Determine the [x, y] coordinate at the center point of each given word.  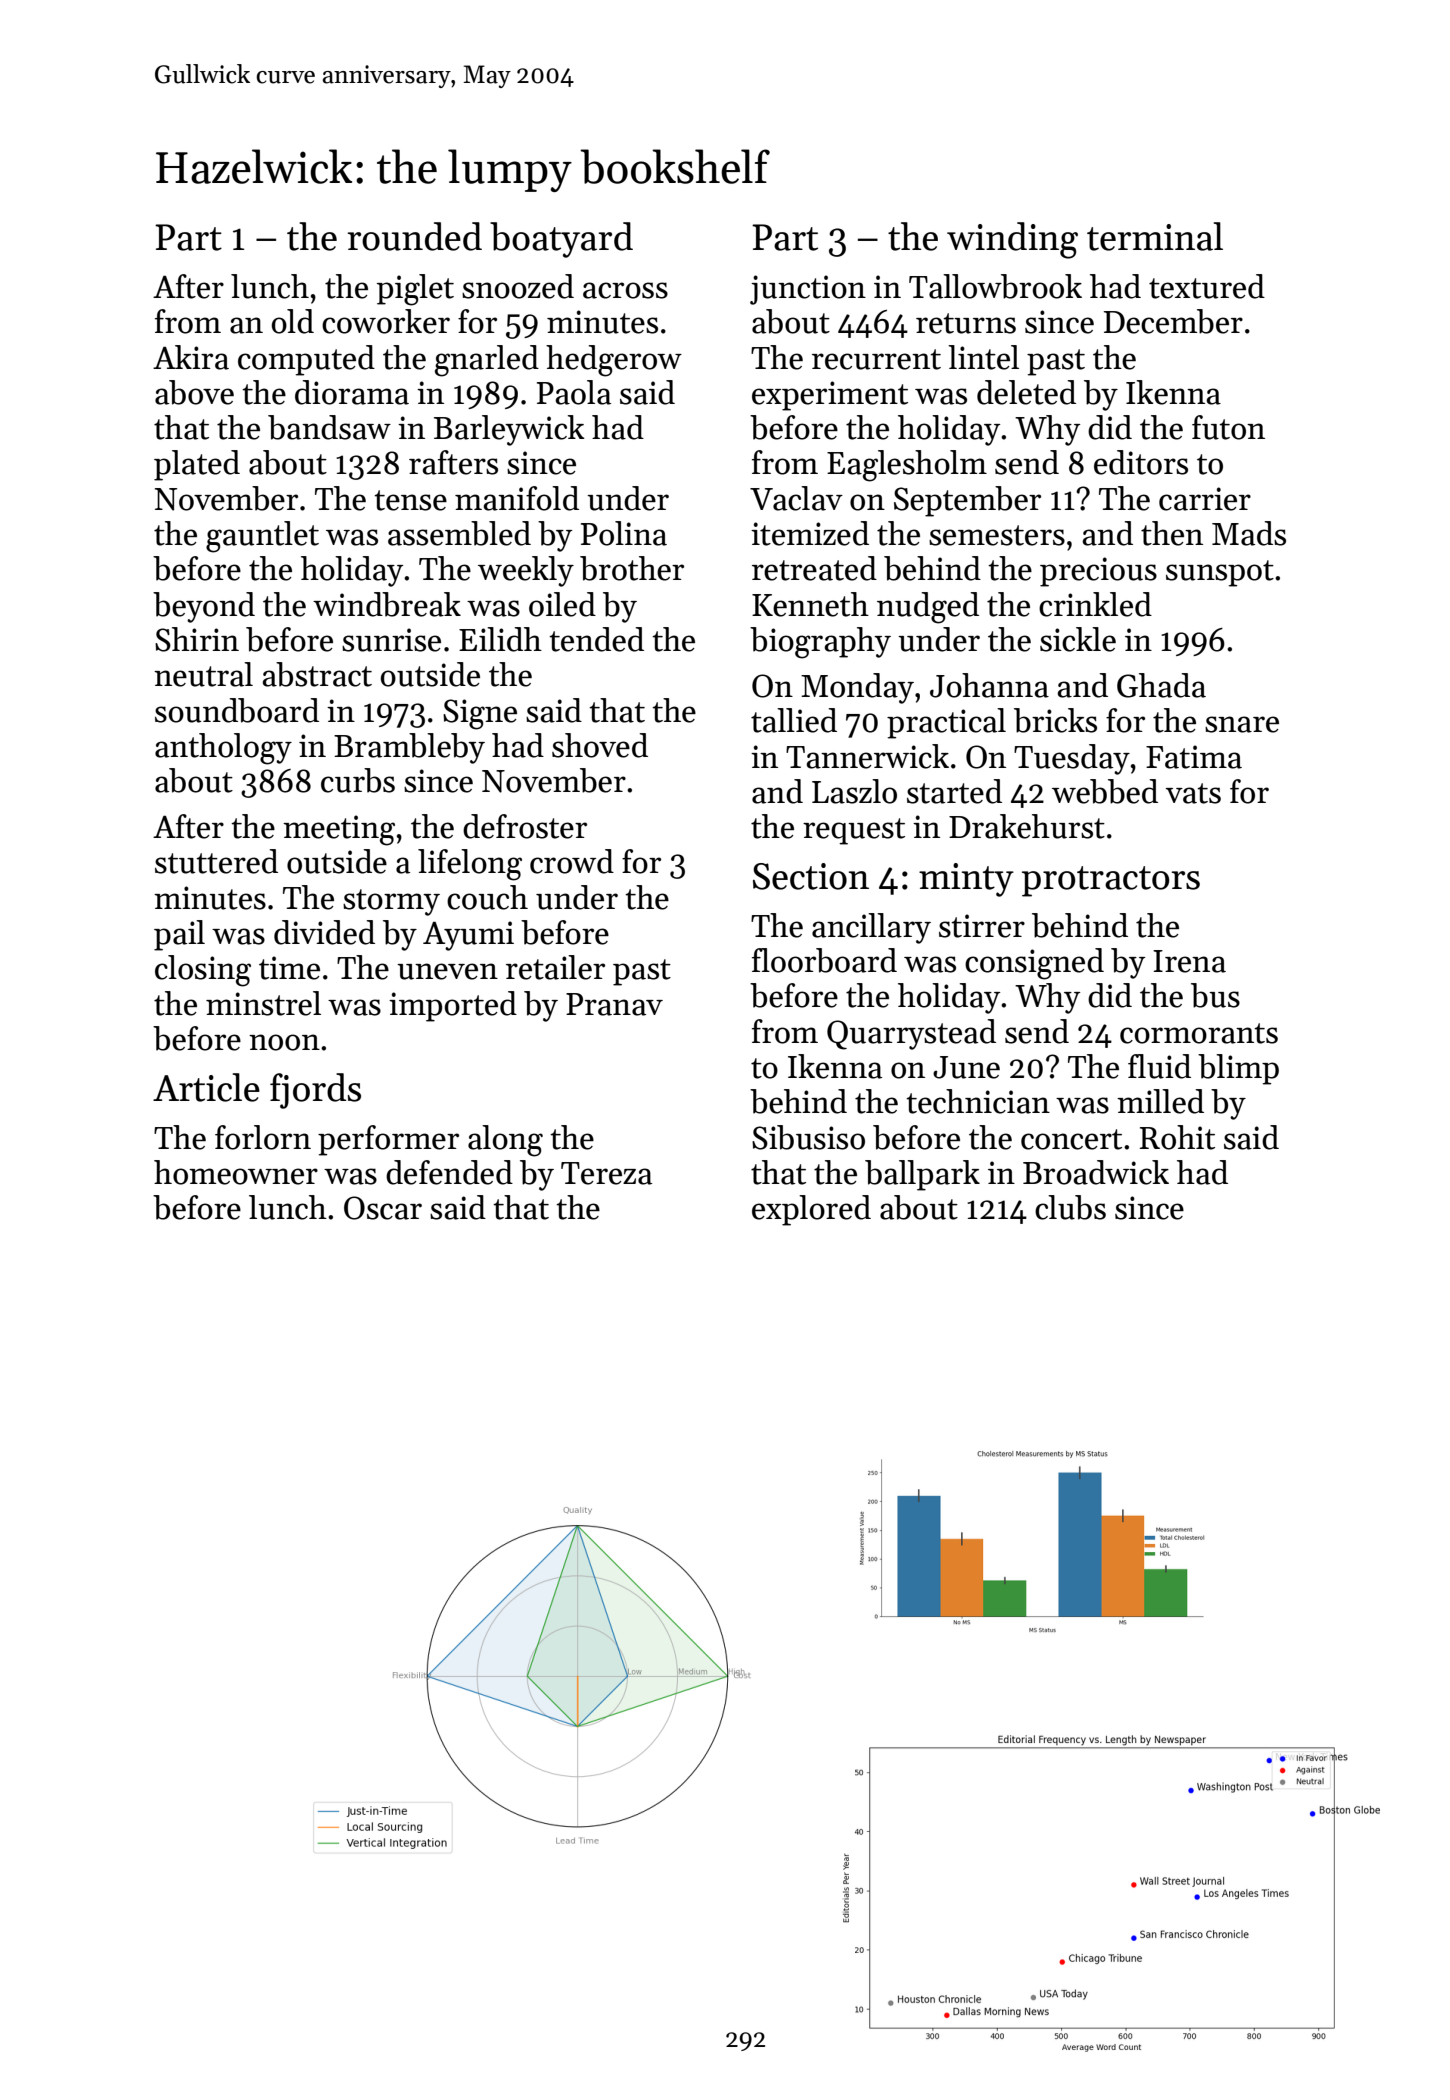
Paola [574, 392]
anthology [223, 749]
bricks [1055, 720]
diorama [352, 392]
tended [596, 639]
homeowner [236, 1172]
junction [808, 290]
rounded [415, 236]
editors [1141, 462]
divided [324, 932]
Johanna [989, 685]
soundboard [237, 710]
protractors [1111, 881]
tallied [794, 720]
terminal [1155, 236]
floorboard [824, 960]
